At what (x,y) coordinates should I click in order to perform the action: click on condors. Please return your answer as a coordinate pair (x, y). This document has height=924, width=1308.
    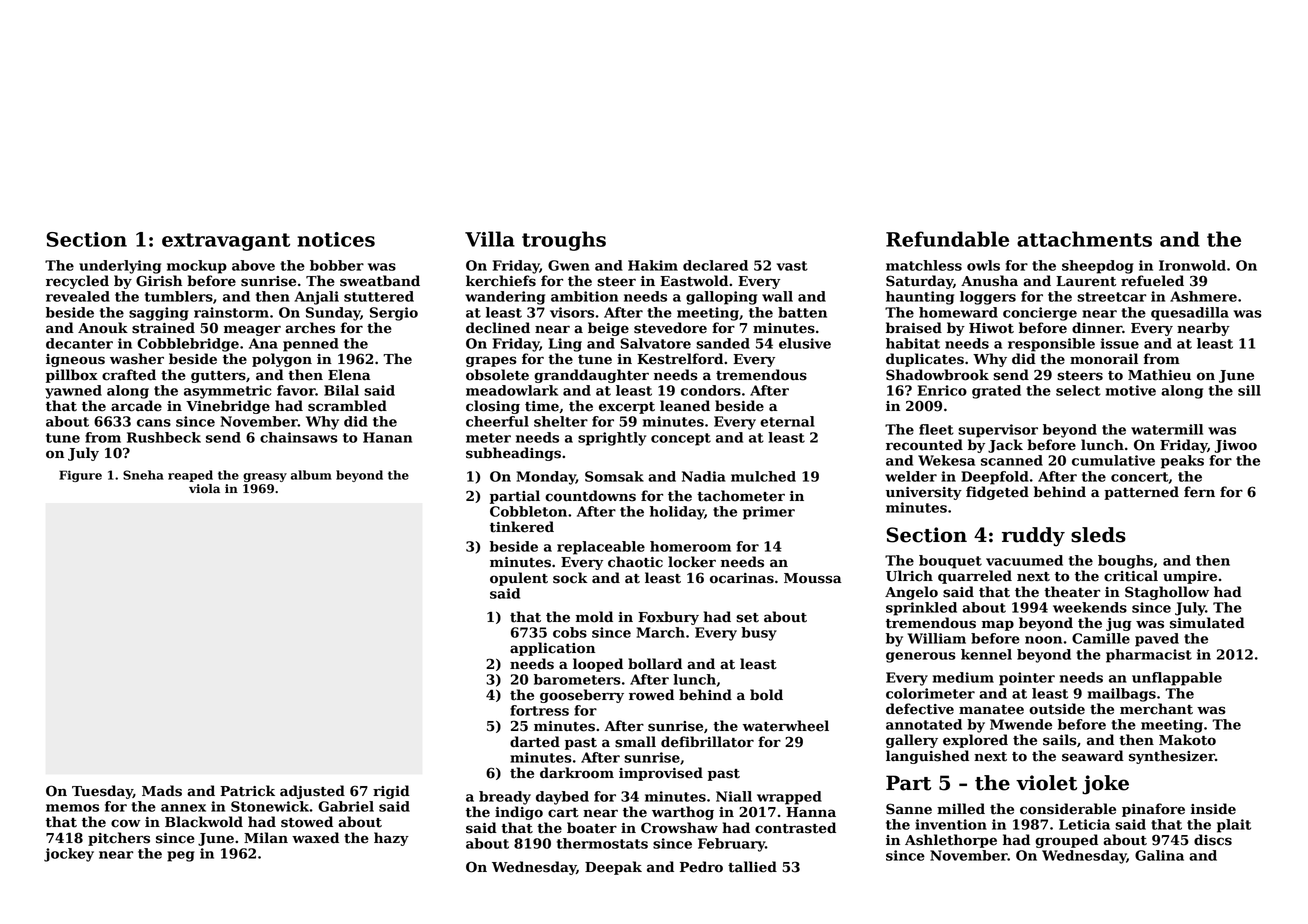
    Looking at the image, I should click on (711, 390).
